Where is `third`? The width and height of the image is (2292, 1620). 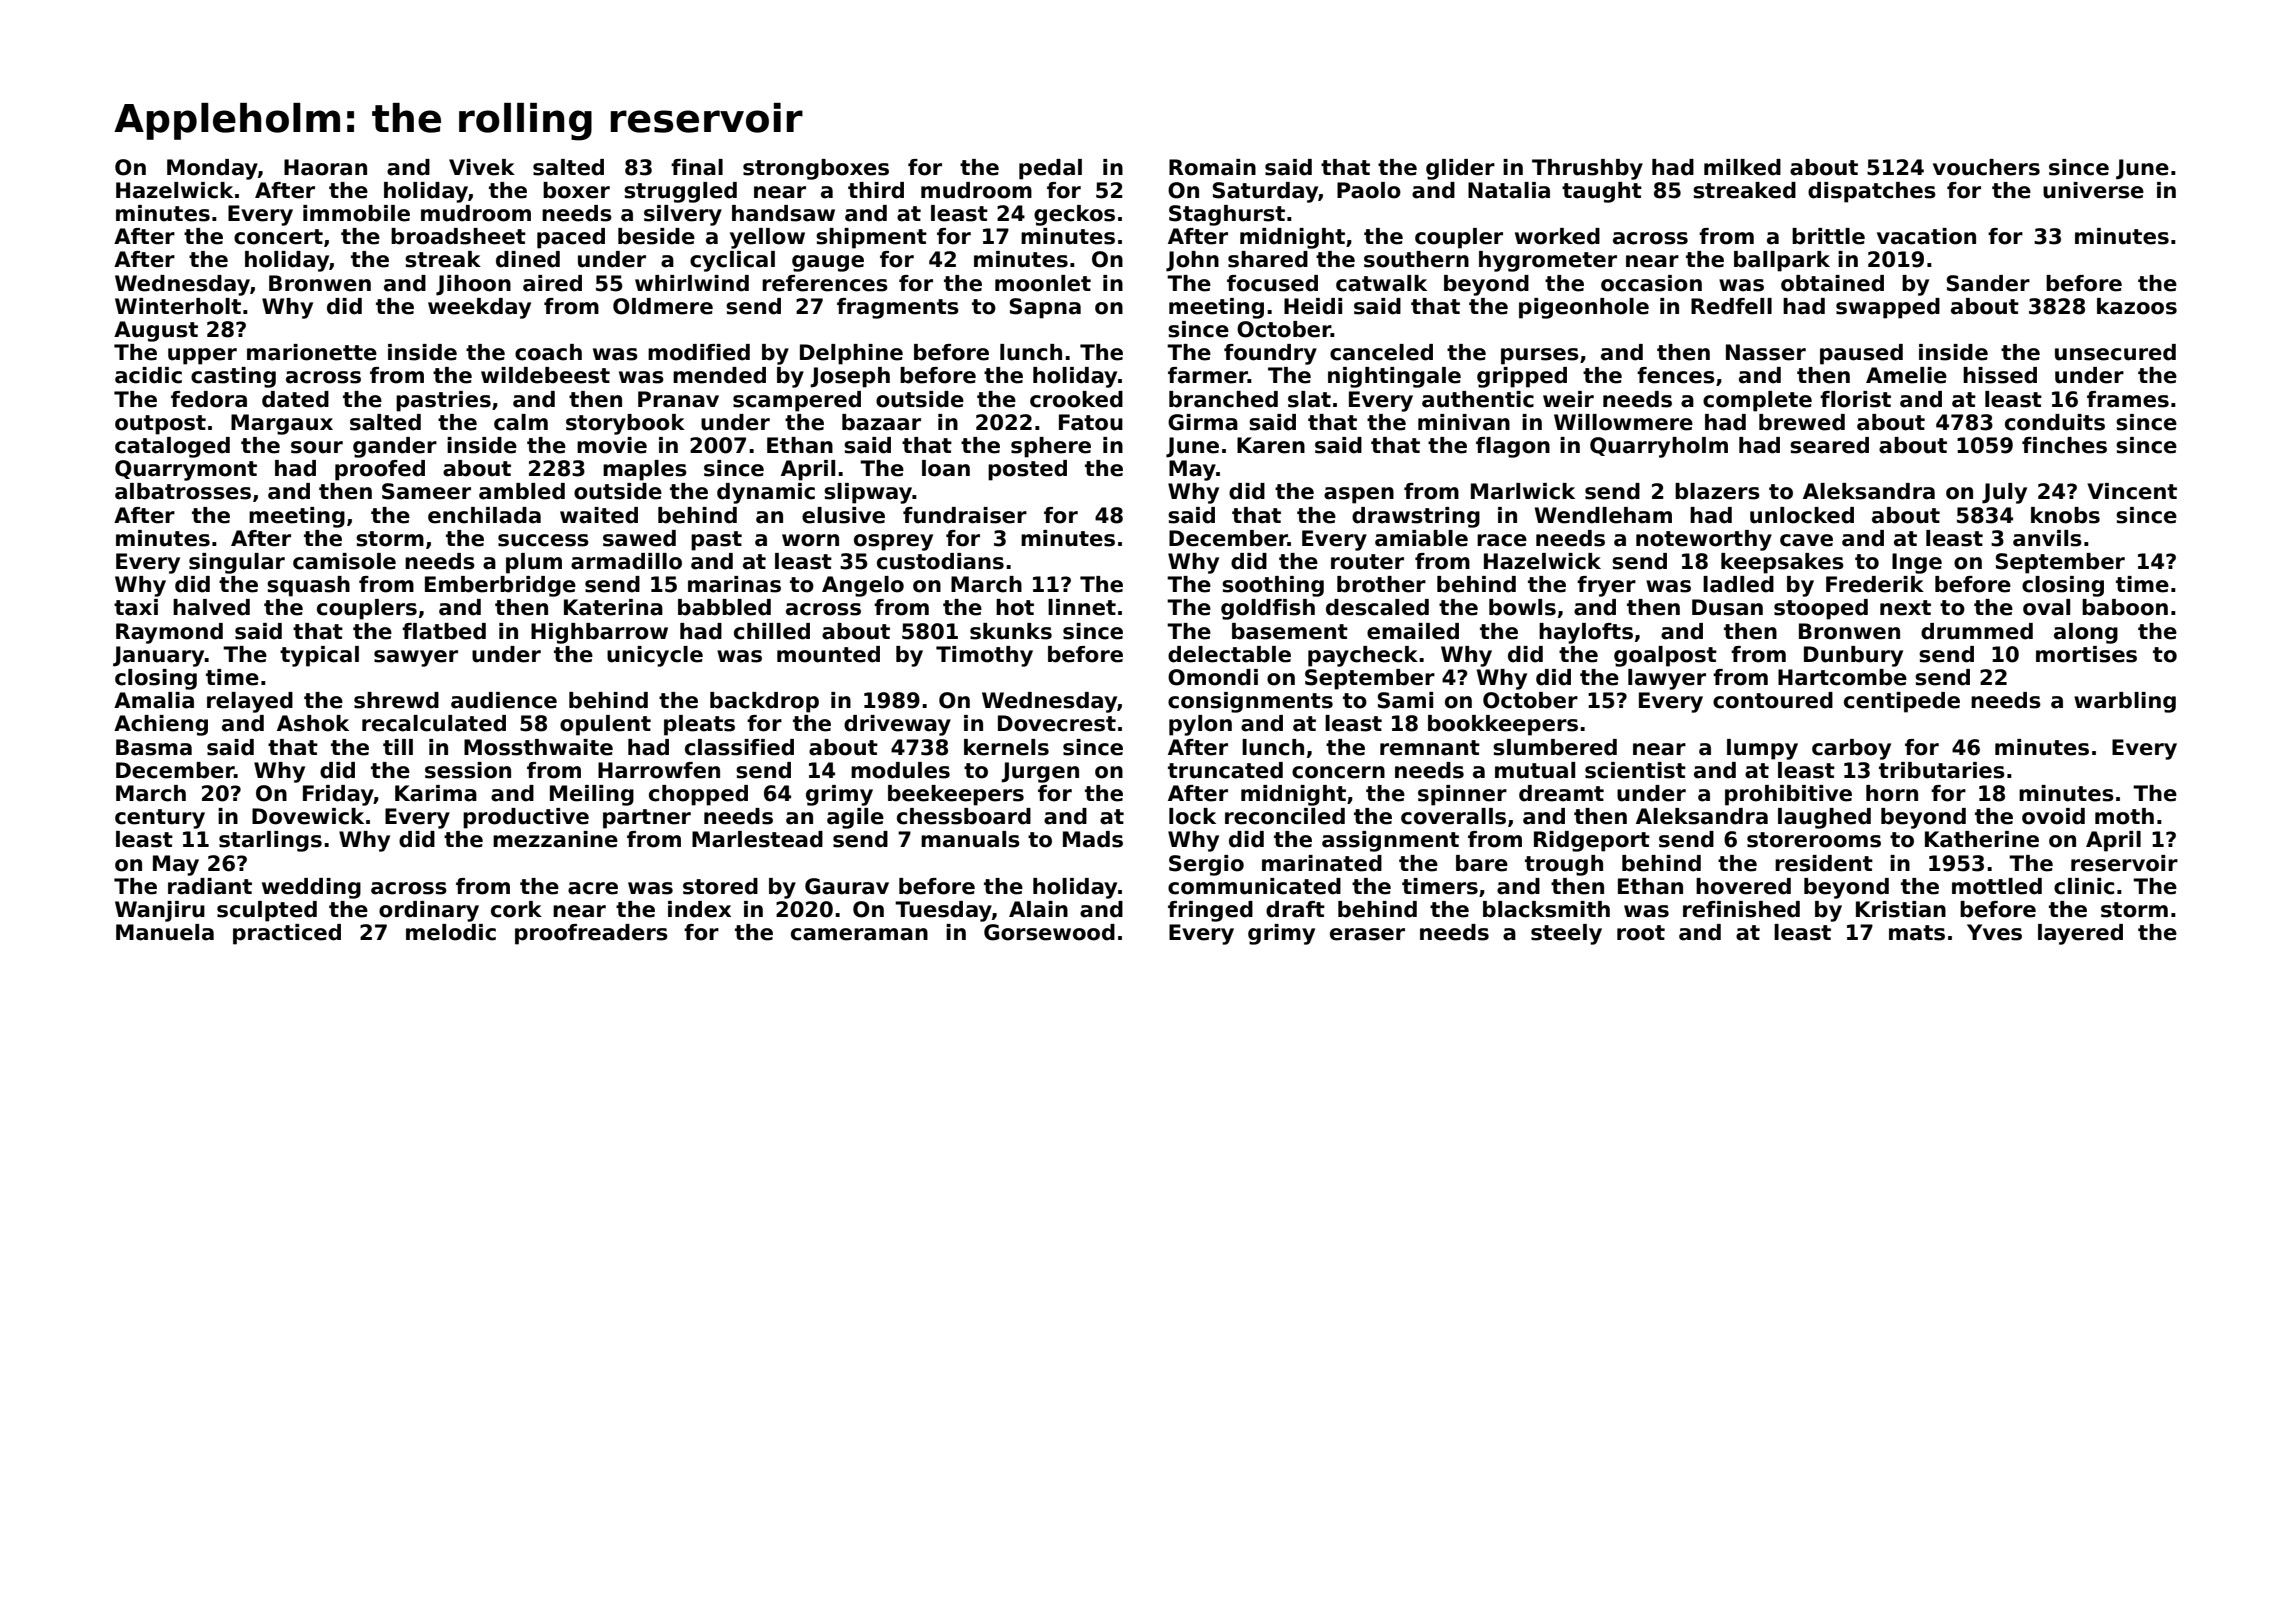
third is located at coordinates (876, 190).
